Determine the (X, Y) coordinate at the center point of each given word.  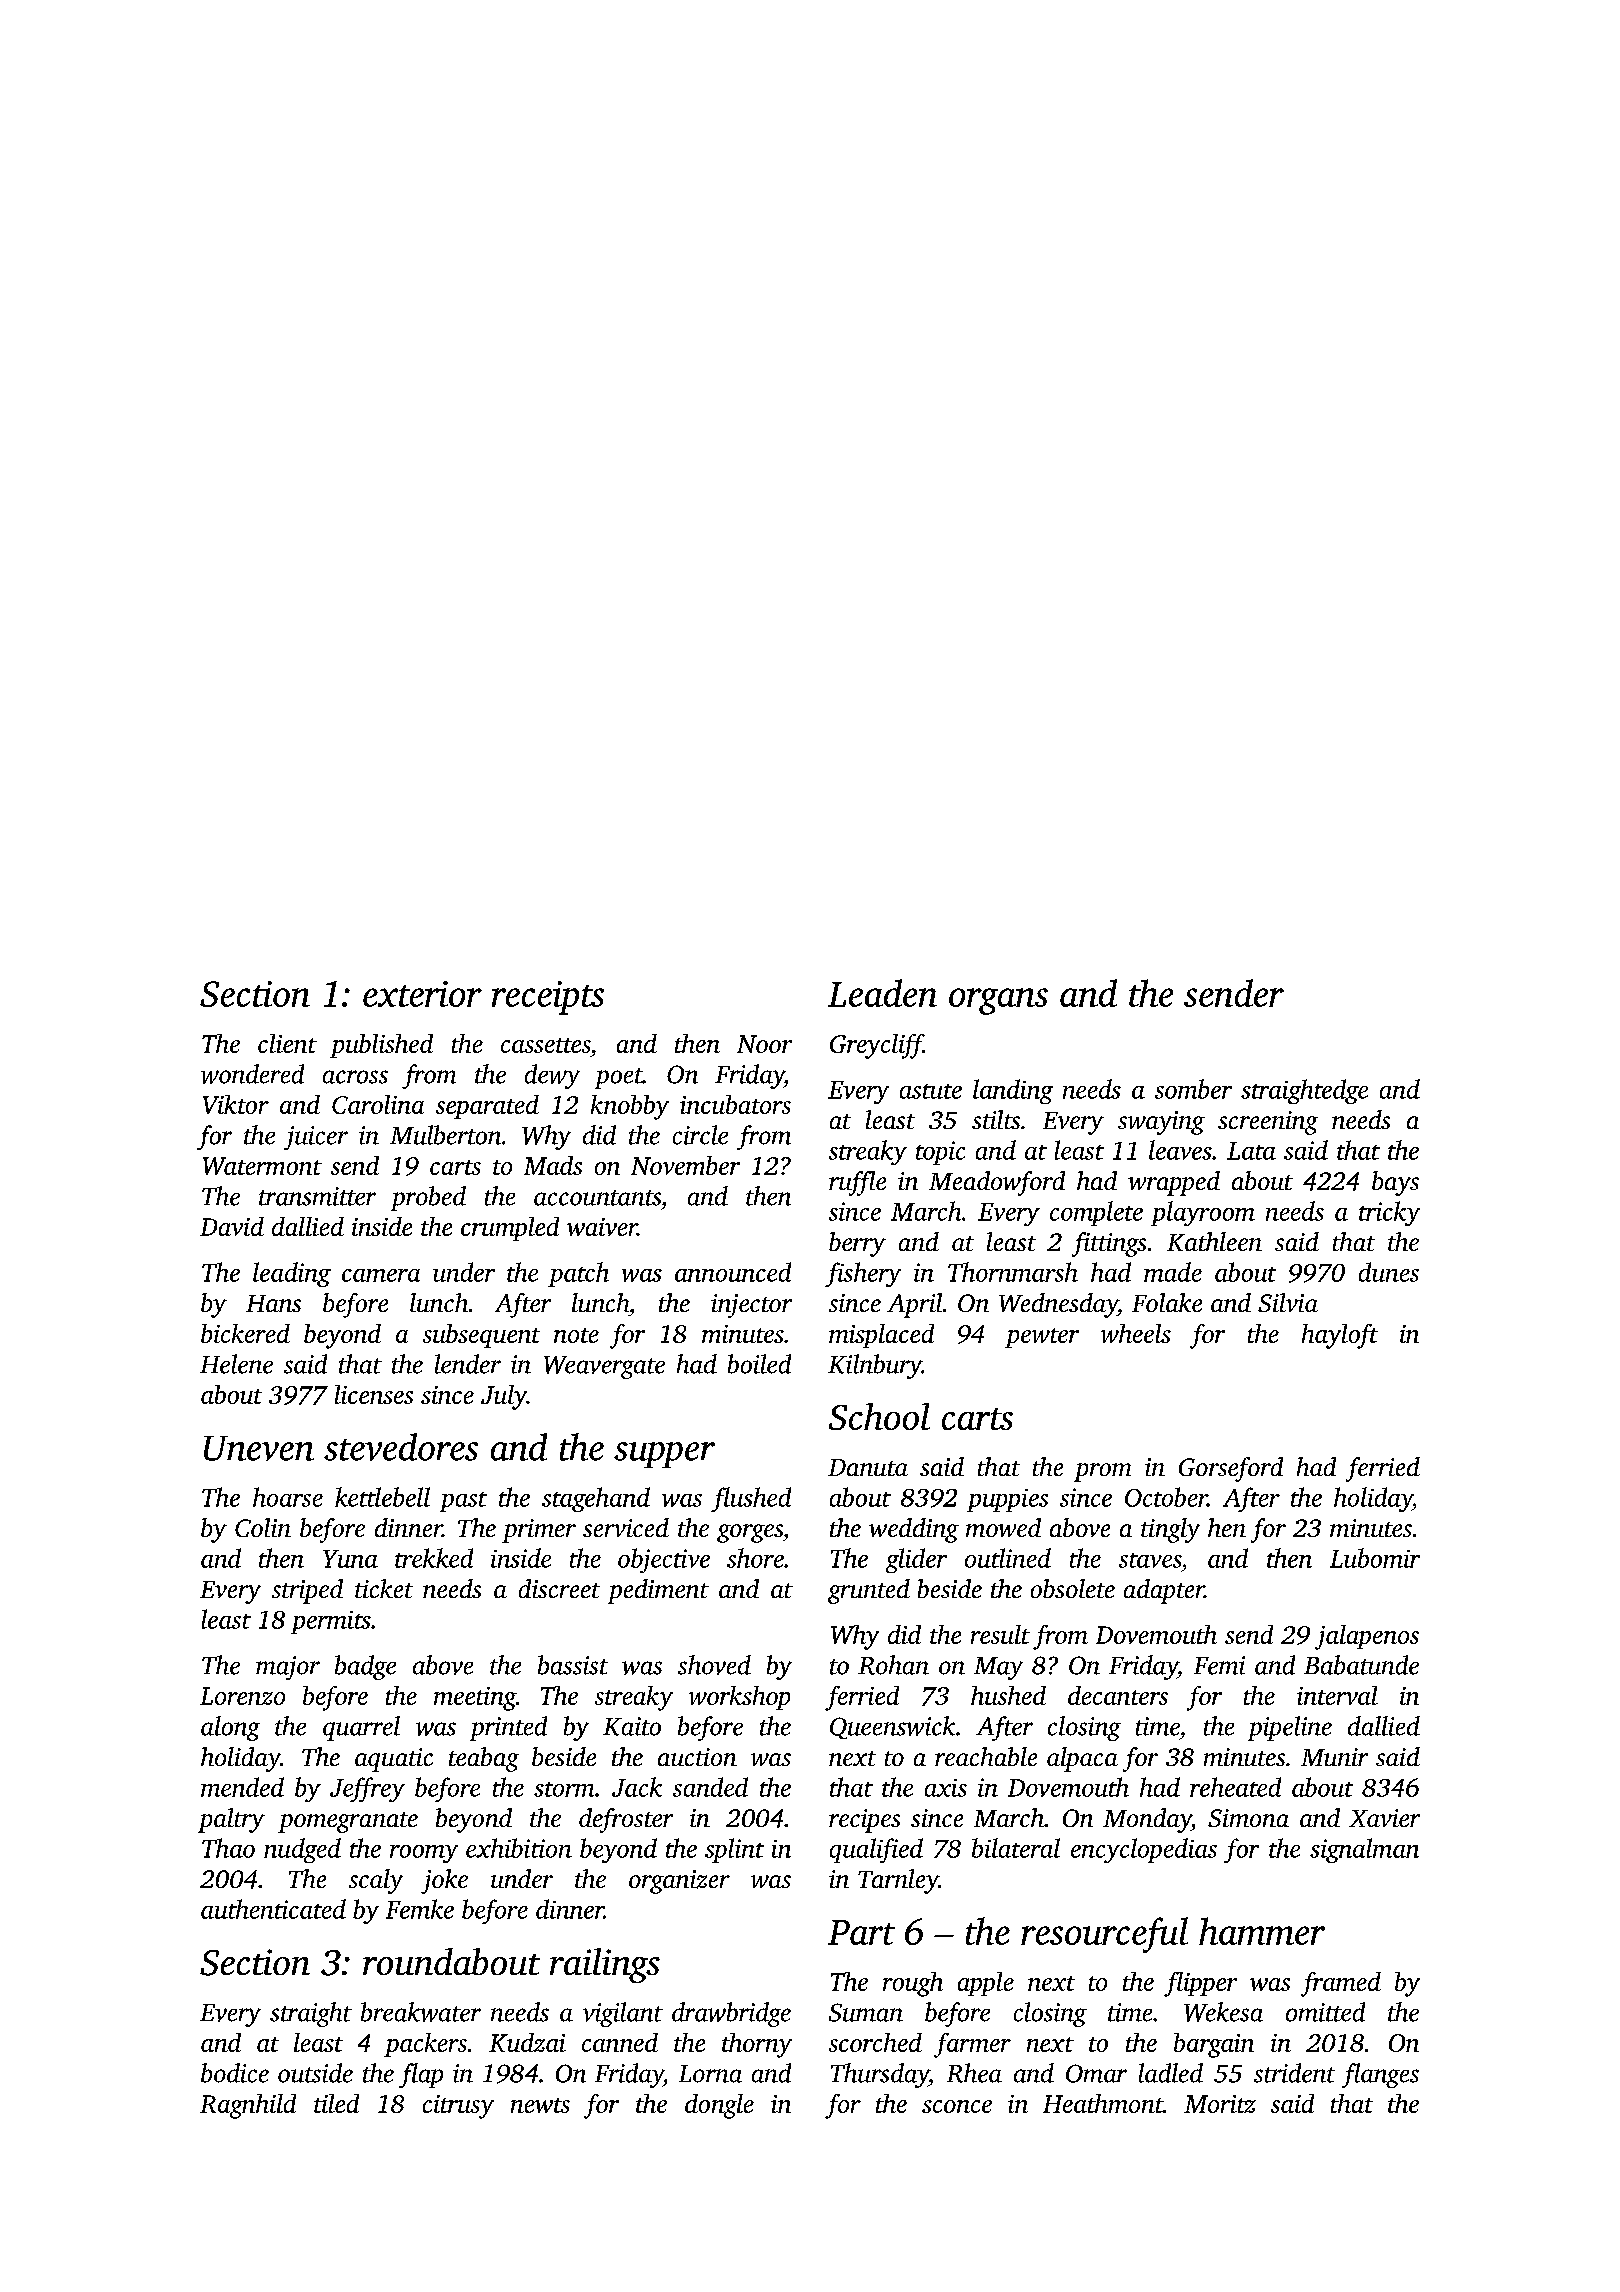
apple (986, 1984)
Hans (273, 1303)
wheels (1136, 1333)
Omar (1096, 2073)
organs (998, 1001)
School (879, 1416)
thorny (757, 2045)
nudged (302, 1850)
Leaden (882, 993)
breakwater (421, 2012)
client (287, 1043)
